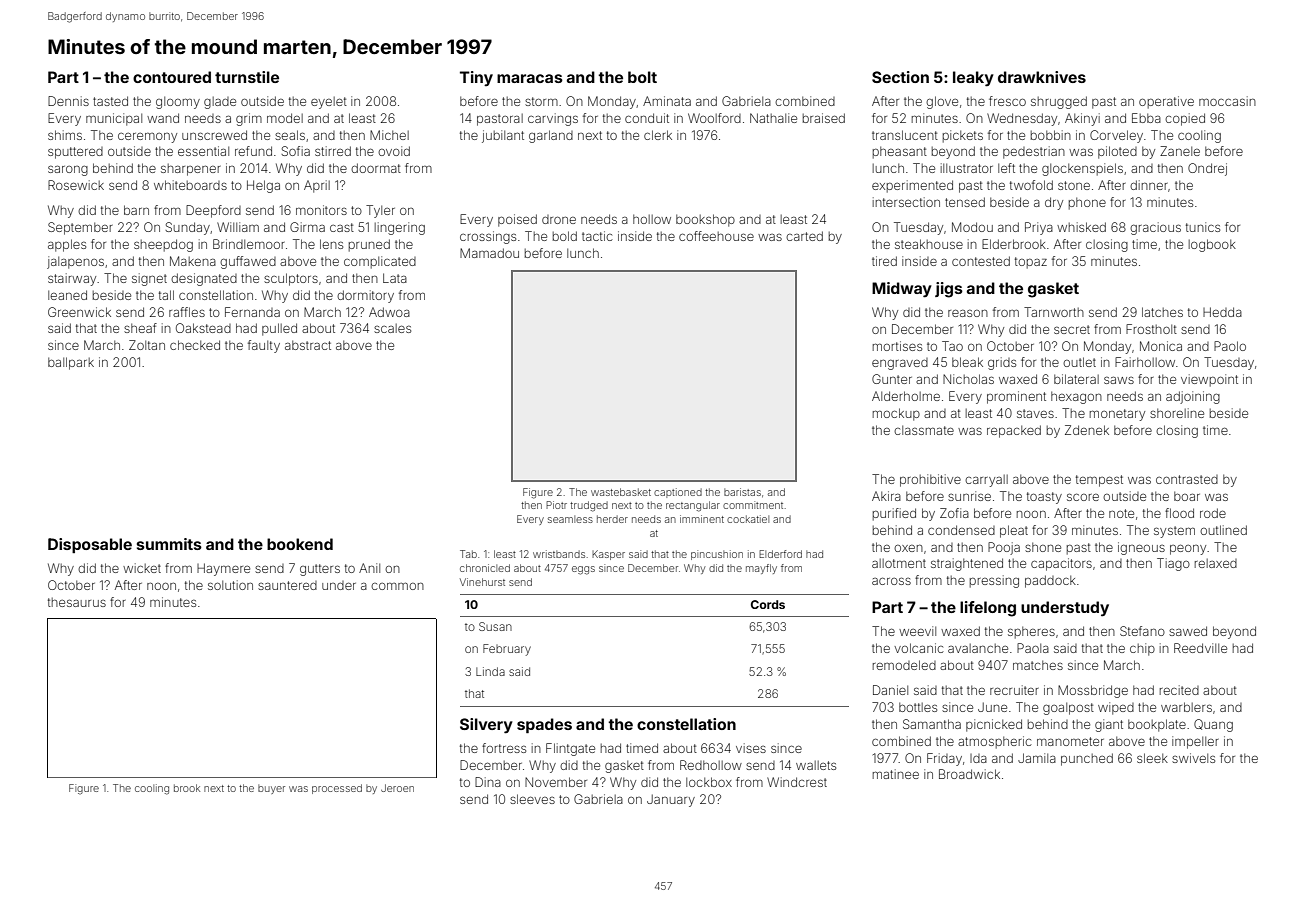 The image size is (1308, 924). I want to click on bolt, so click(642, 77).
